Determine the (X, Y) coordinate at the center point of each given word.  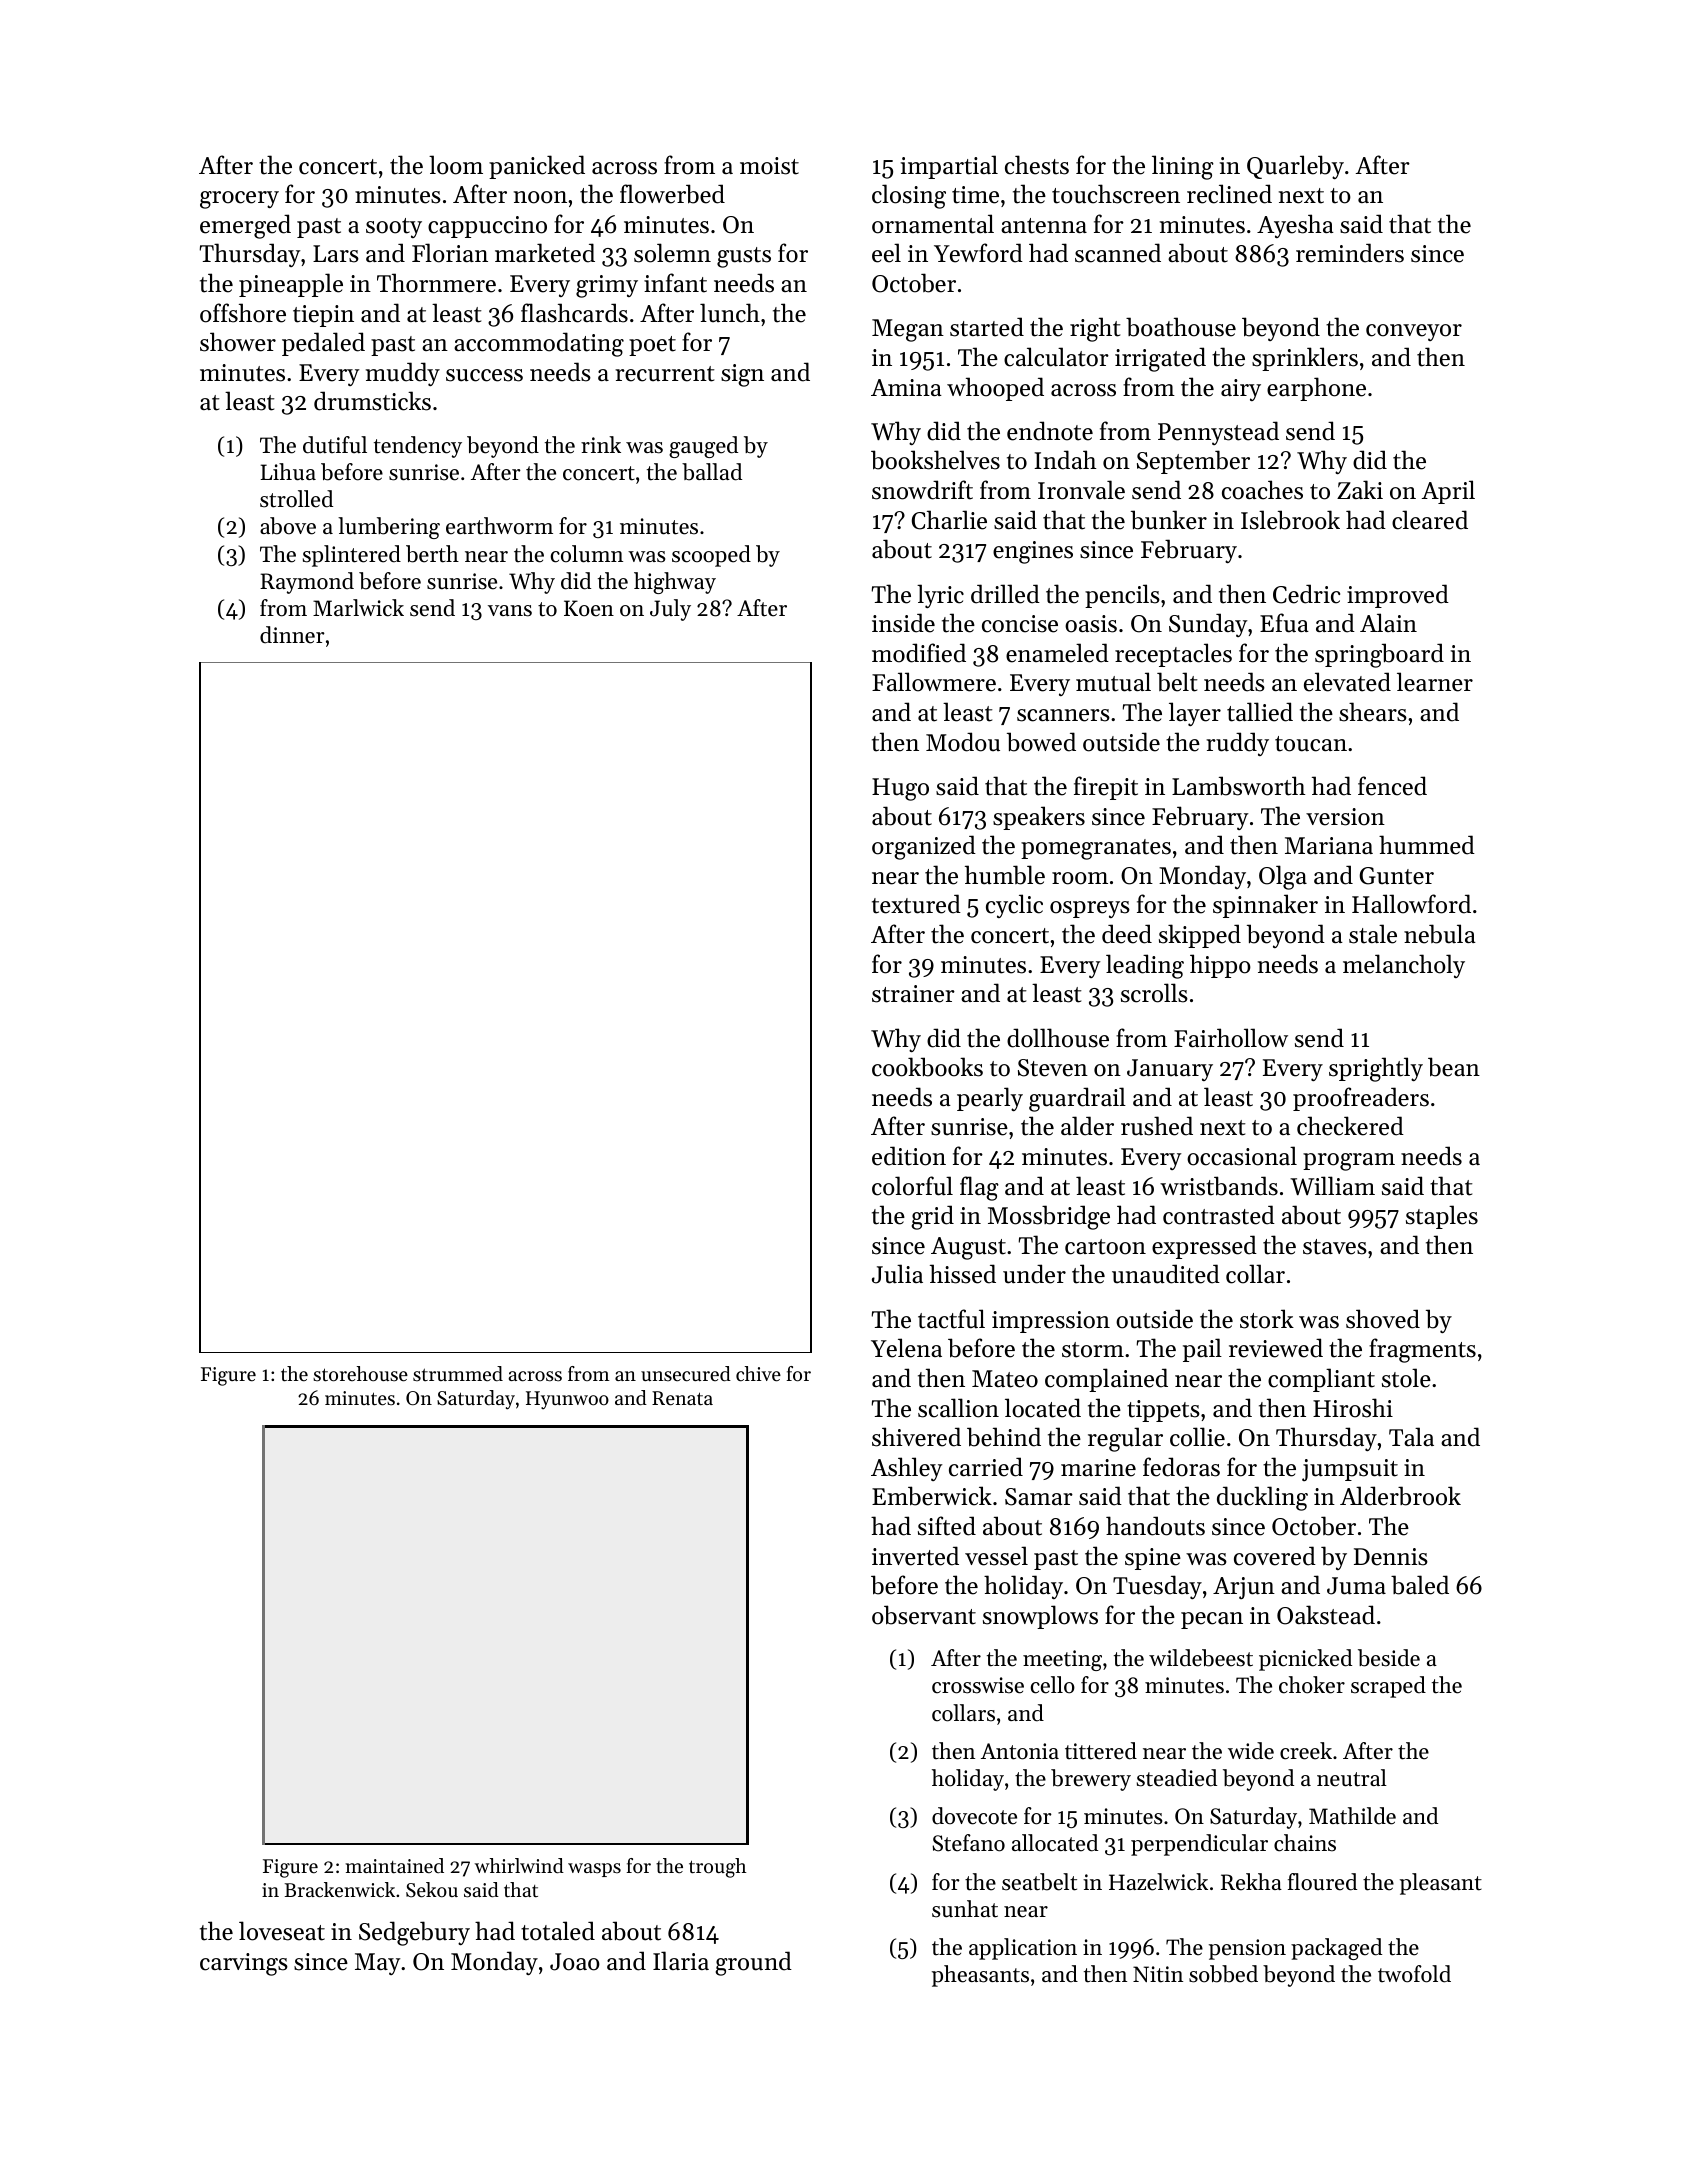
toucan (1311, 744)
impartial (949, 167)
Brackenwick (340, 1890)
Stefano (968, 1843)
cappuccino (487, 227)
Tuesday (1157, 1587)
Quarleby (1295, 167)
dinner (292, 635)
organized (924, 847)
